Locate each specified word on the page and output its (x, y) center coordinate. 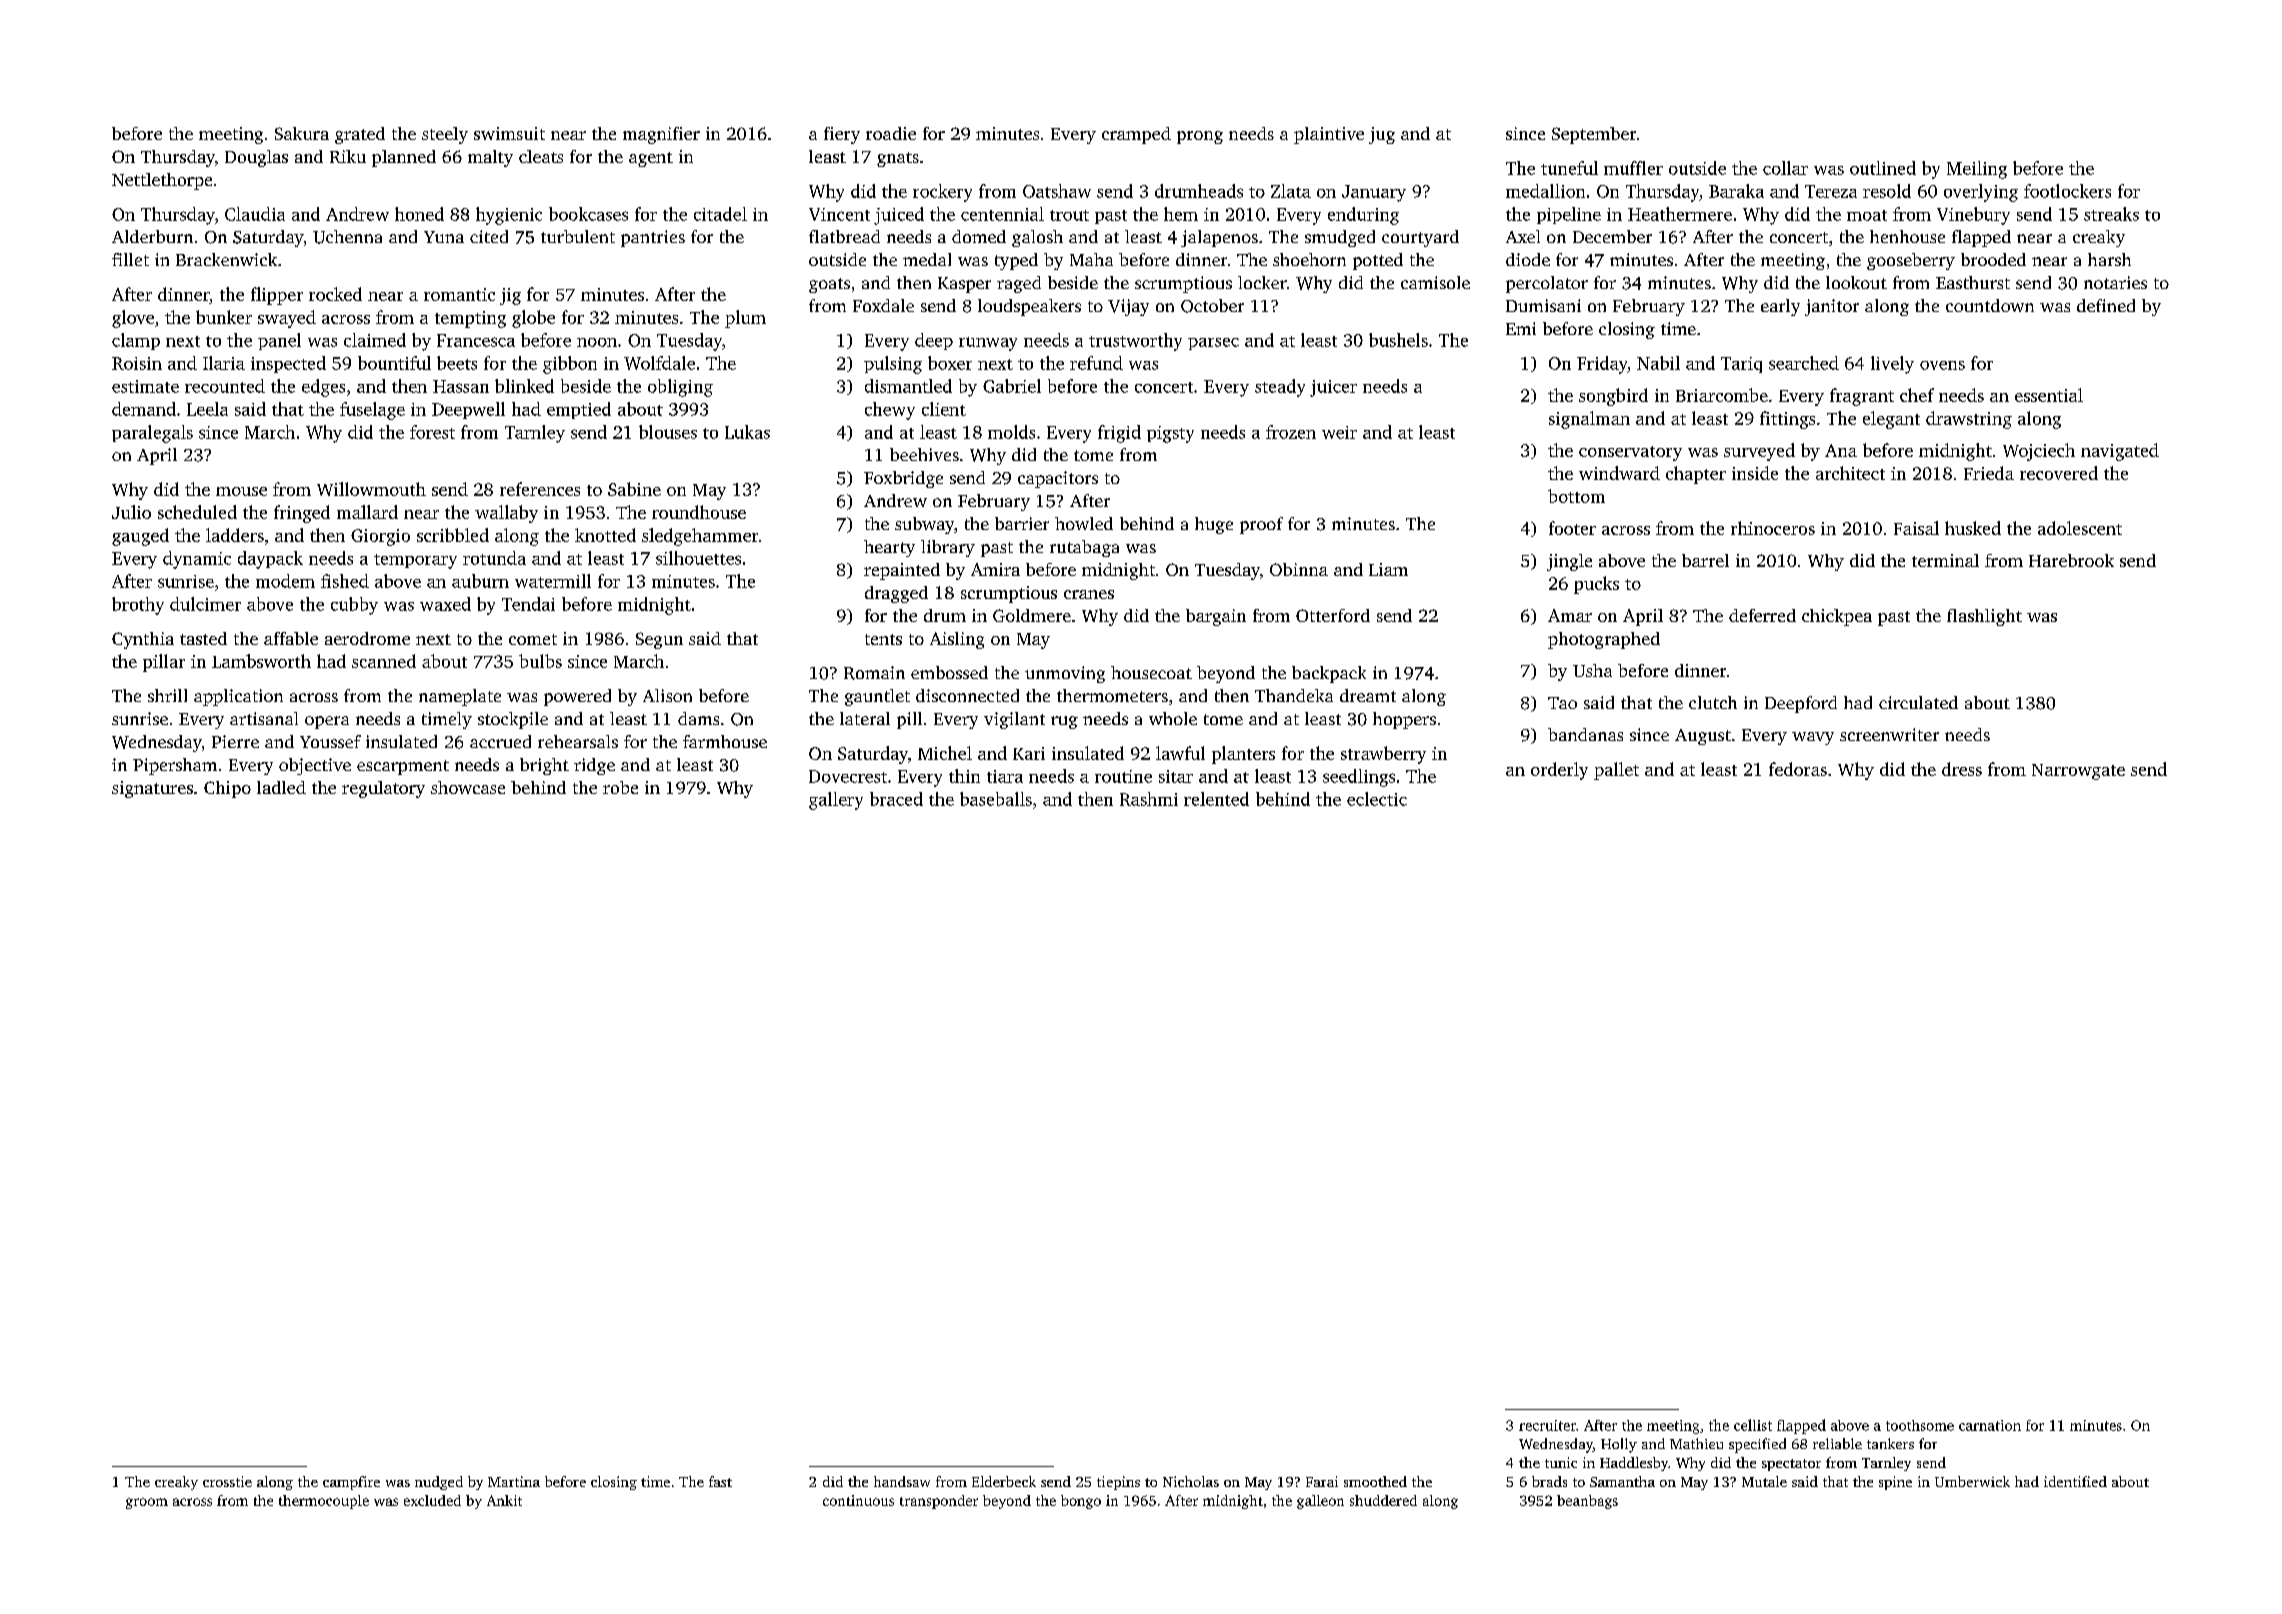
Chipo (227, 789)
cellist (1753, 1425)
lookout (1856, 282)
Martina (514, 1481)
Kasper (964, 285)
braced (896, 799)
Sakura (302, 133)
